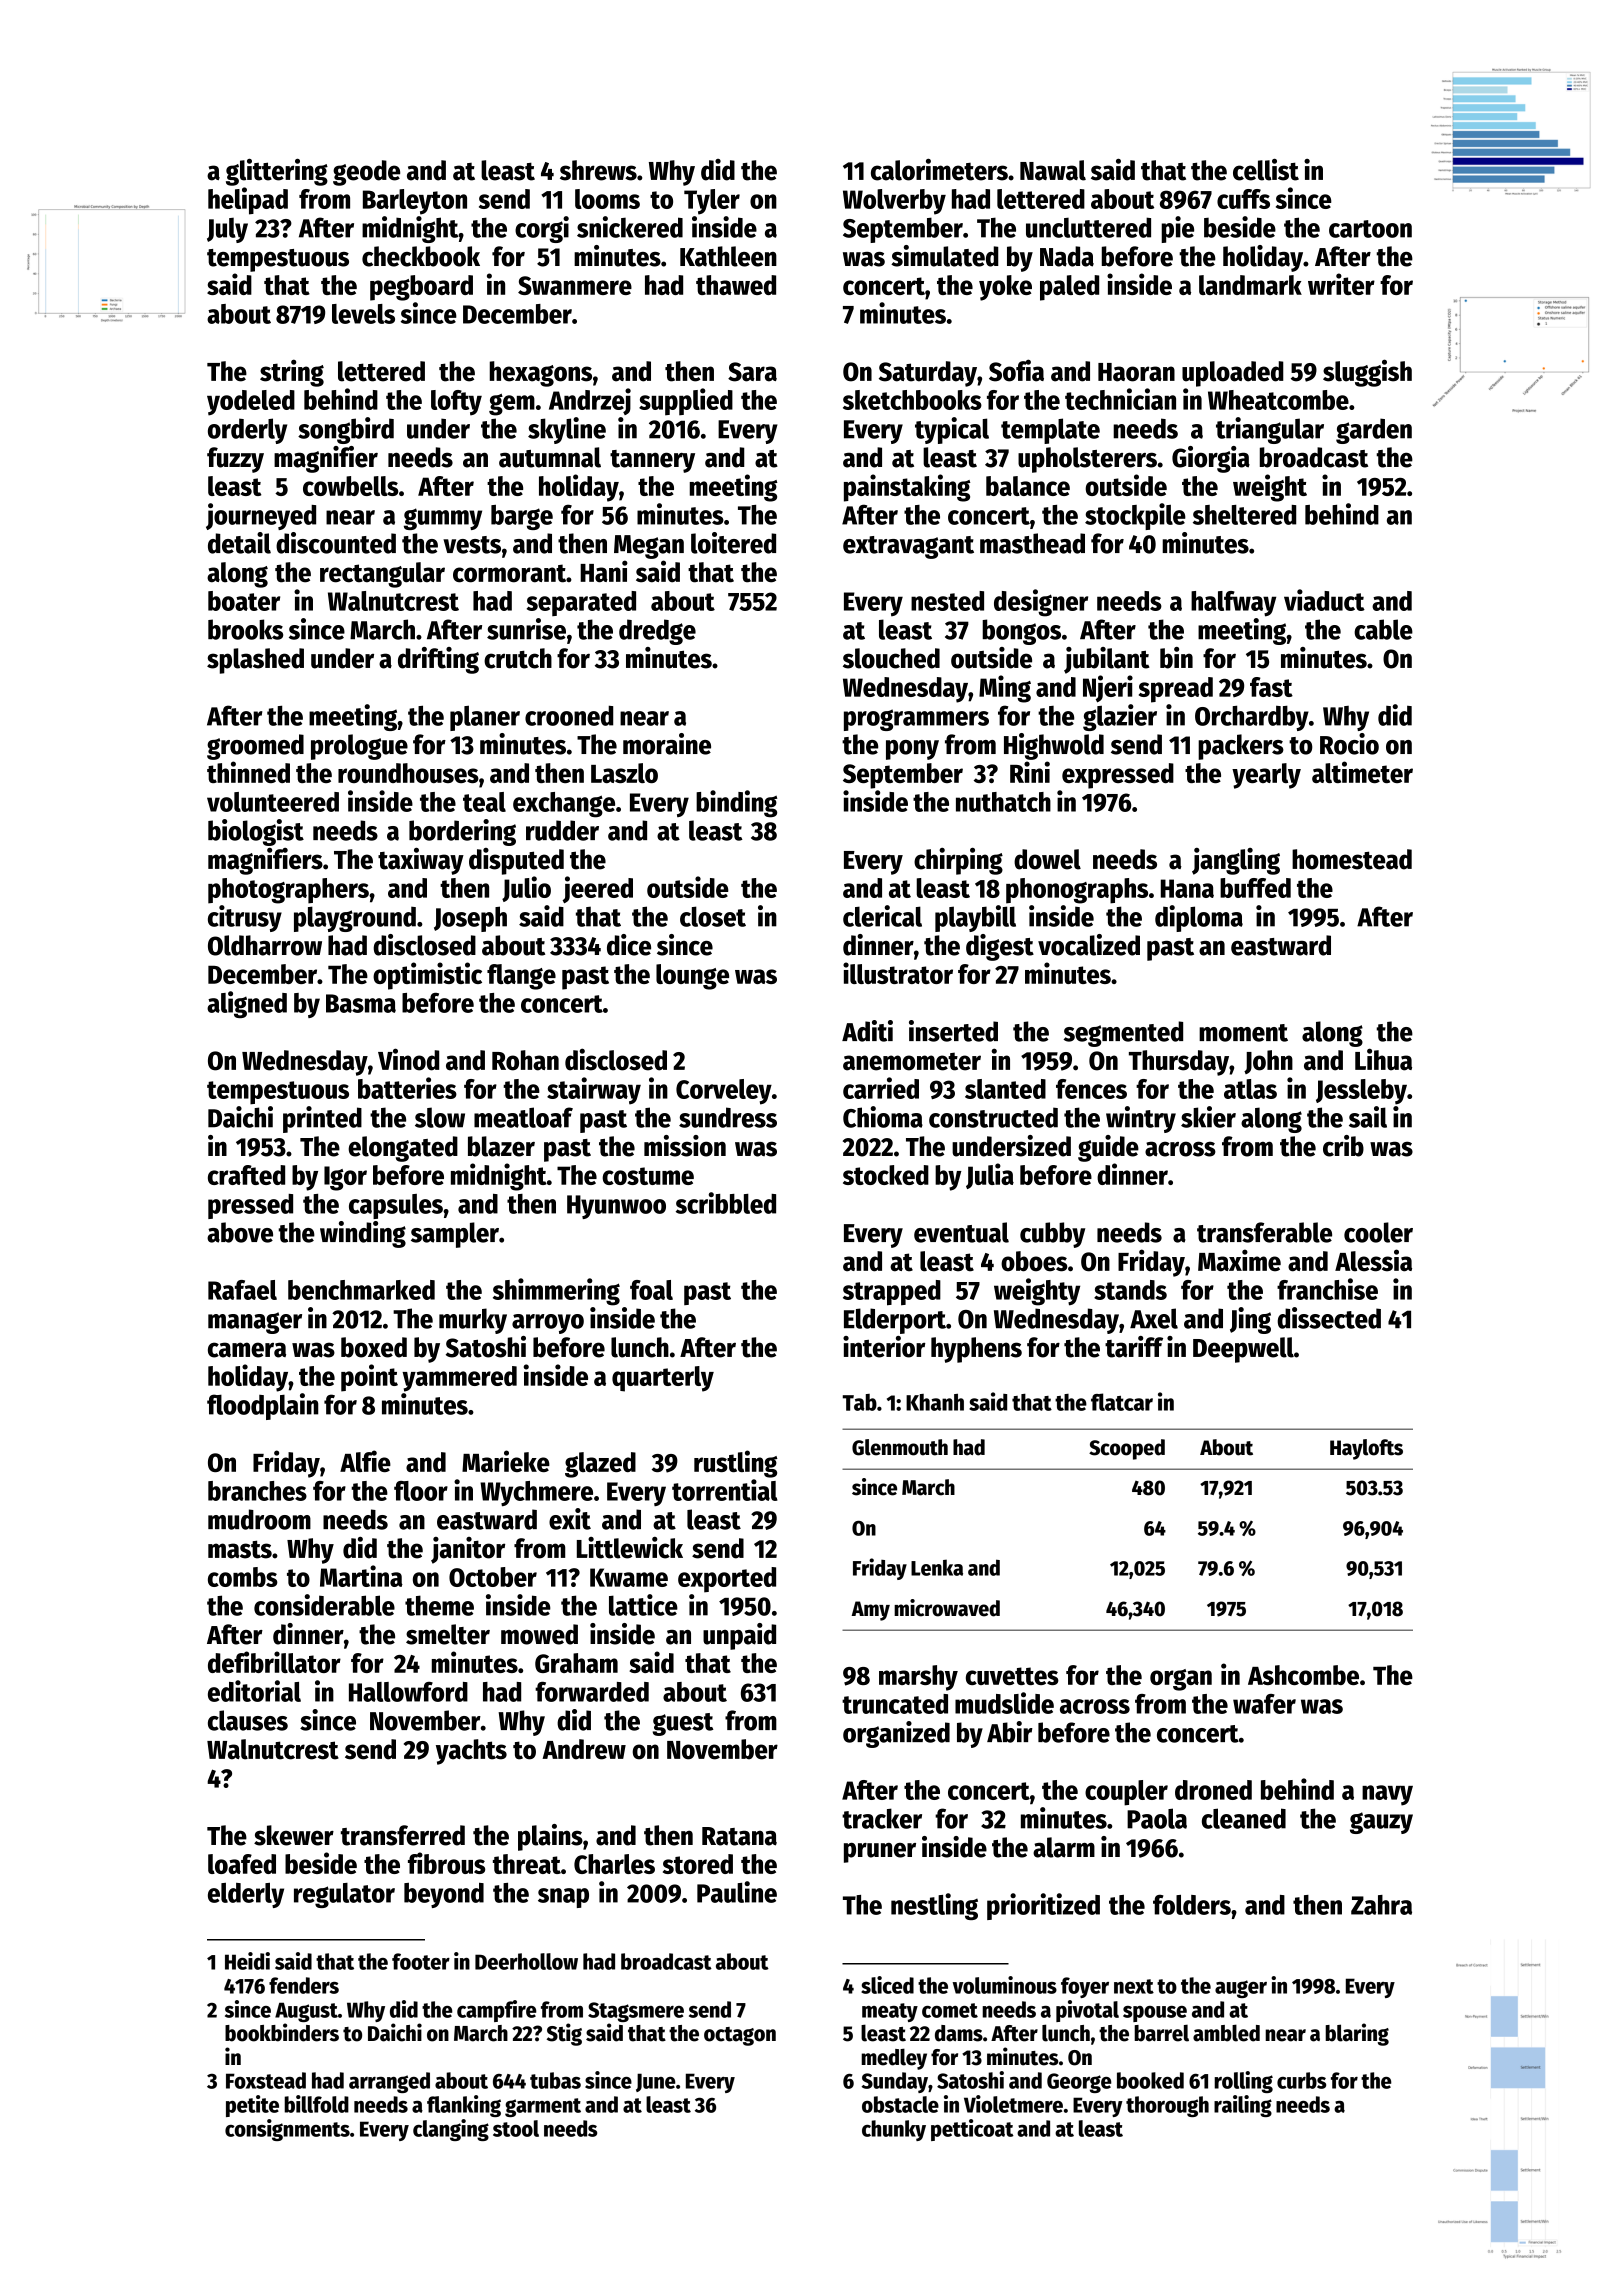 This screenshot has width=1620, height=2292. What do you see at coordinates (361, 1290) in the screenshot?
I see `benchmarked` at bounding box center [361, 1290].
